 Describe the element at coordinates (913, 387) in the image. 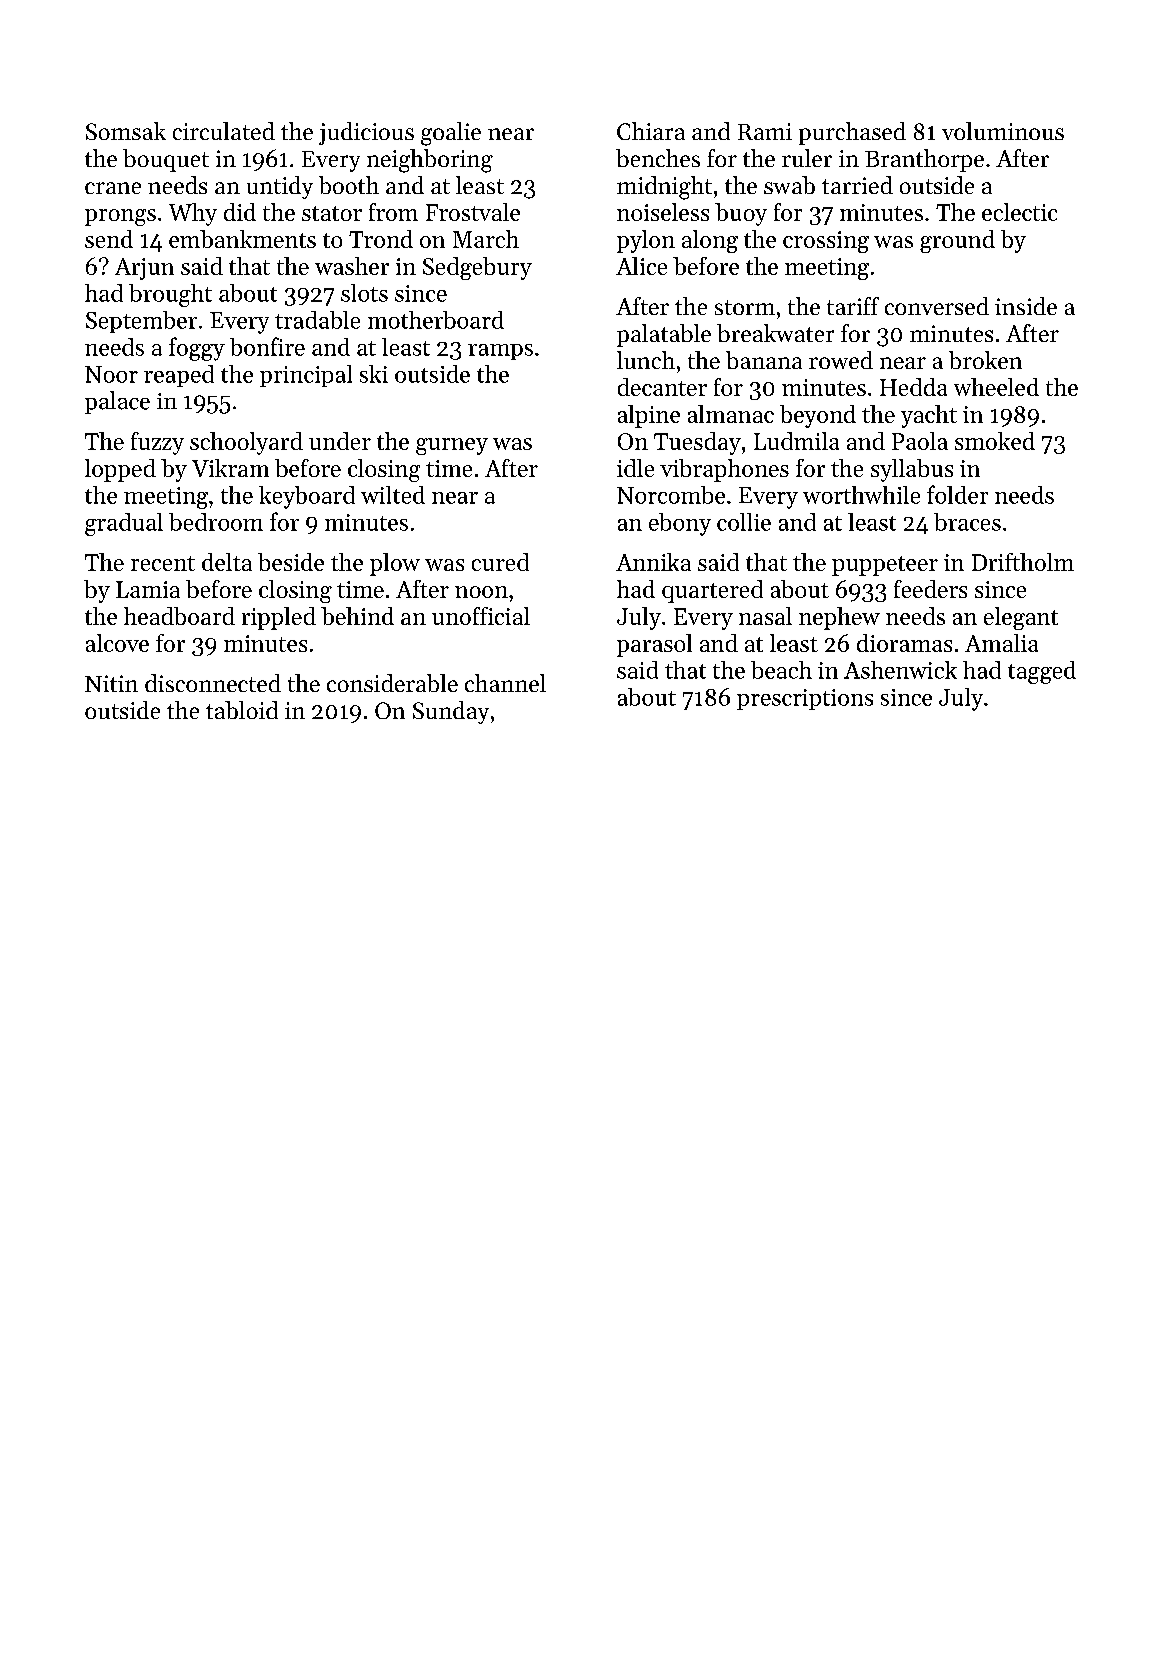

I see `Hedda` at that location.
